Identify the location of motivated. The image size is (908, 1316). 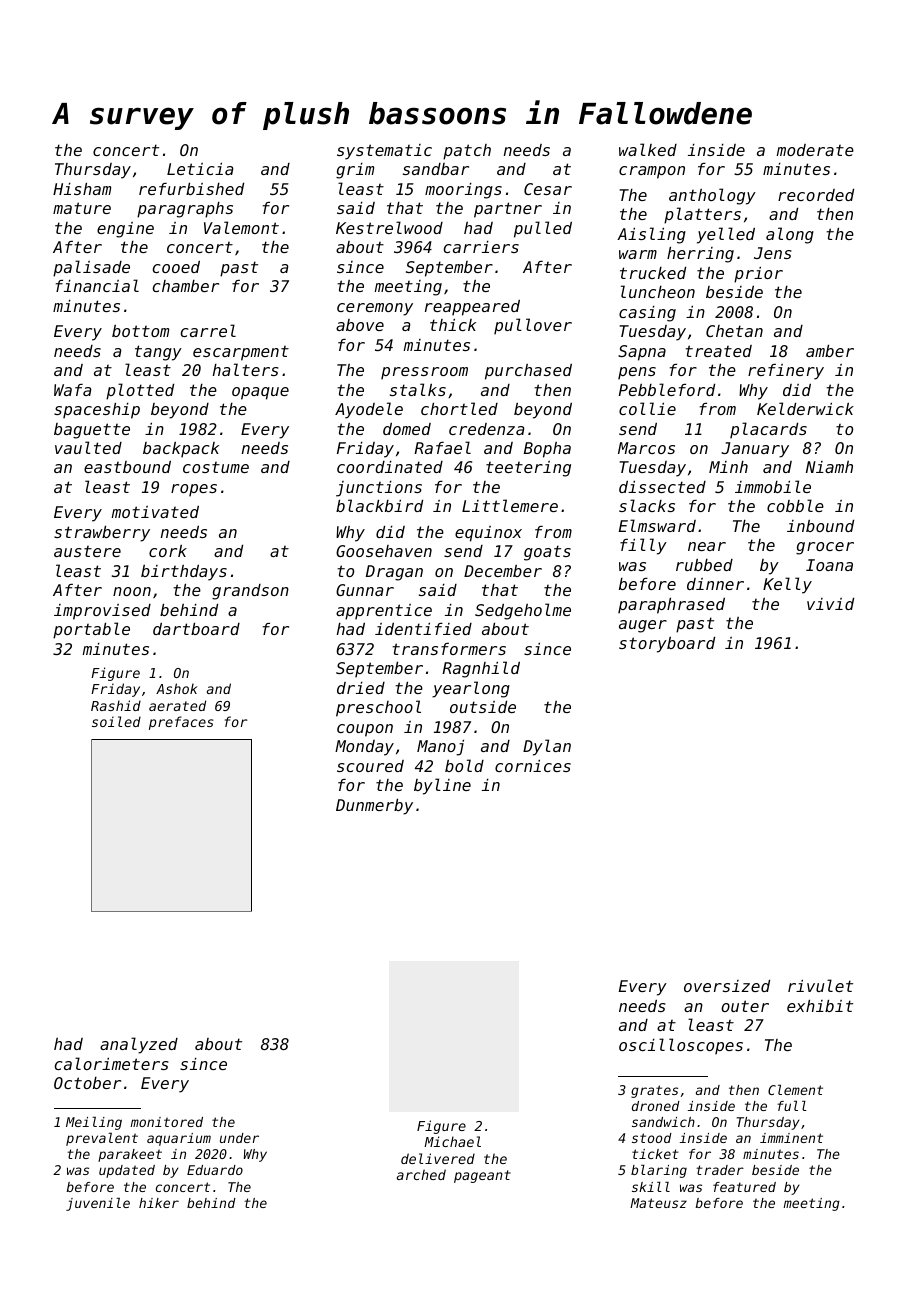
(155, 512).
